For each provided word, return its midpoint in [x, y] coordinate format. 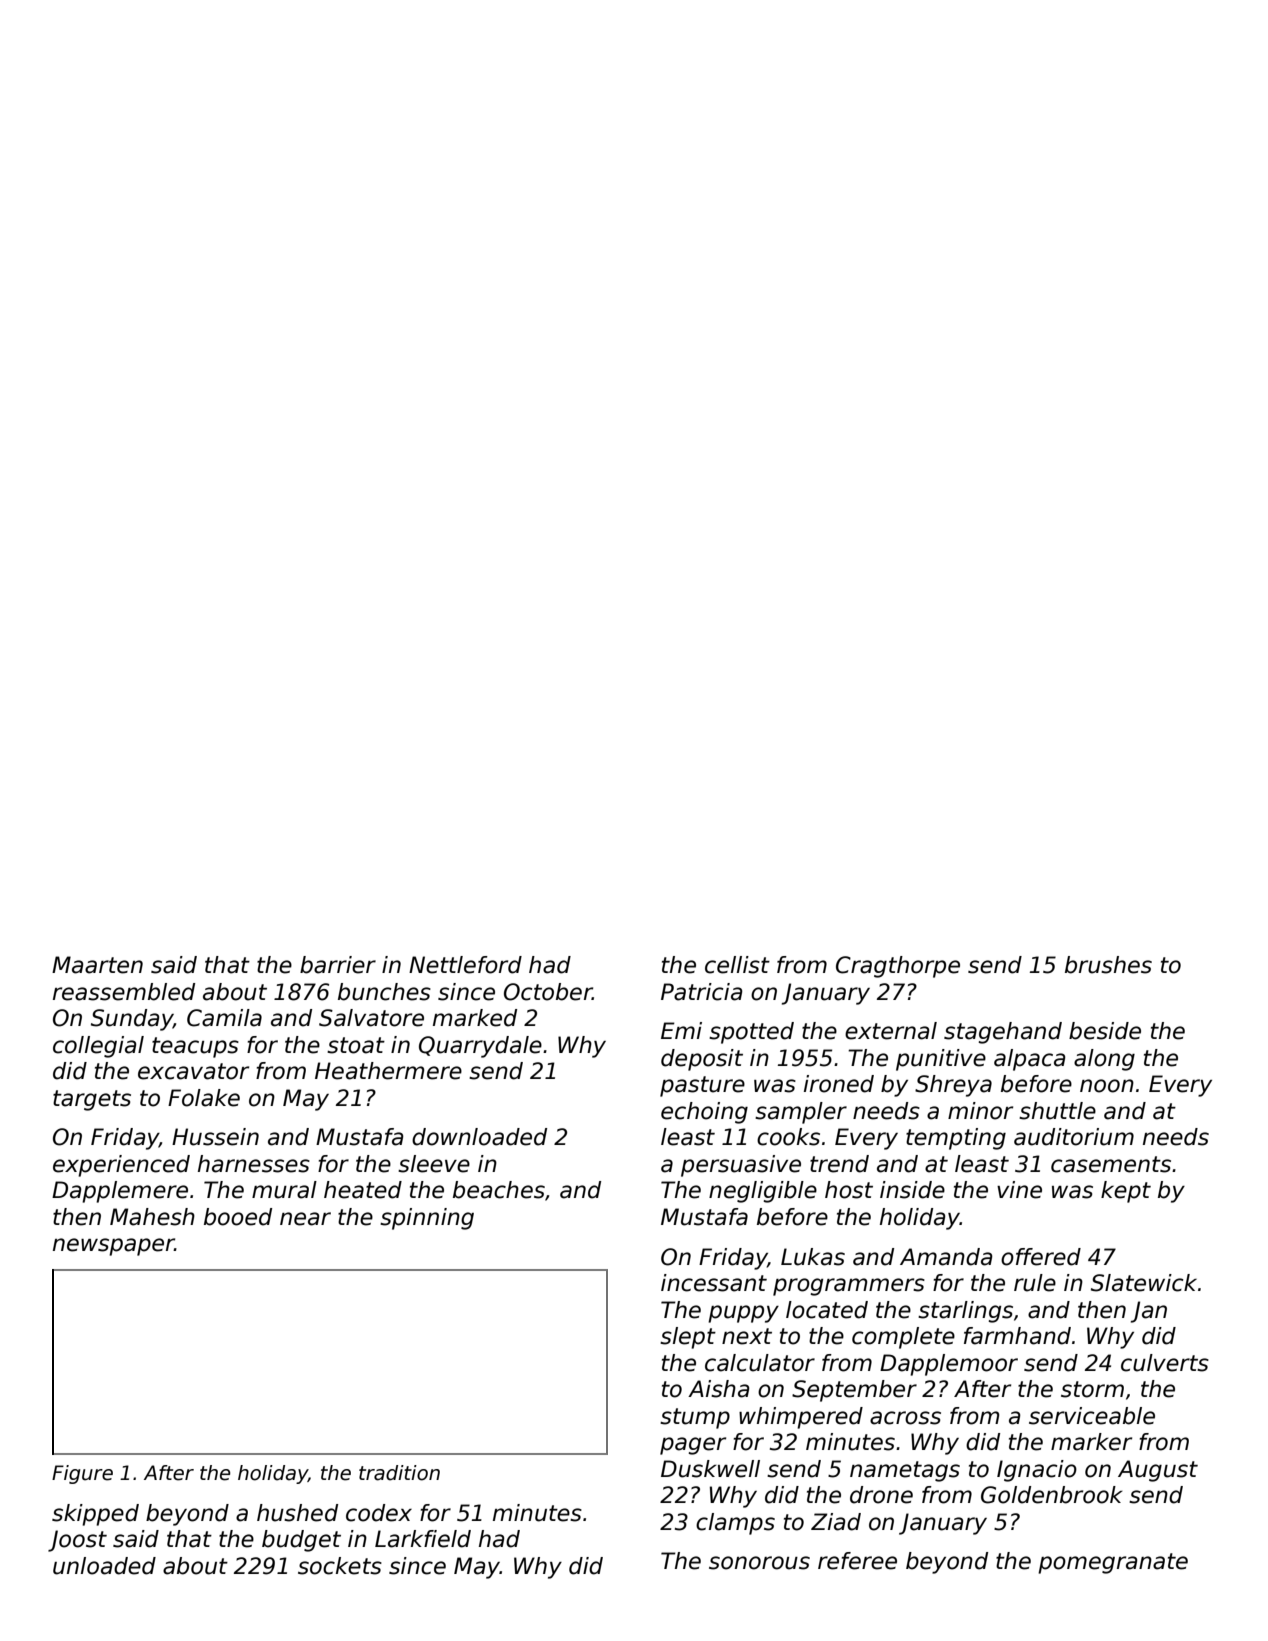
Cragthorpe [898, 967]
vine [1019, 1190]
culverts [1165, 1363]
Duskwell [710, 1469]
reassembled [124, 992]
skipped [95, 1515]
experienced [121, 1166]
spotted [751, 1033]
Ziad [836, 1522]
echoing [704, 1113]
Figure [82, 1474]
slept [688, 1338]
